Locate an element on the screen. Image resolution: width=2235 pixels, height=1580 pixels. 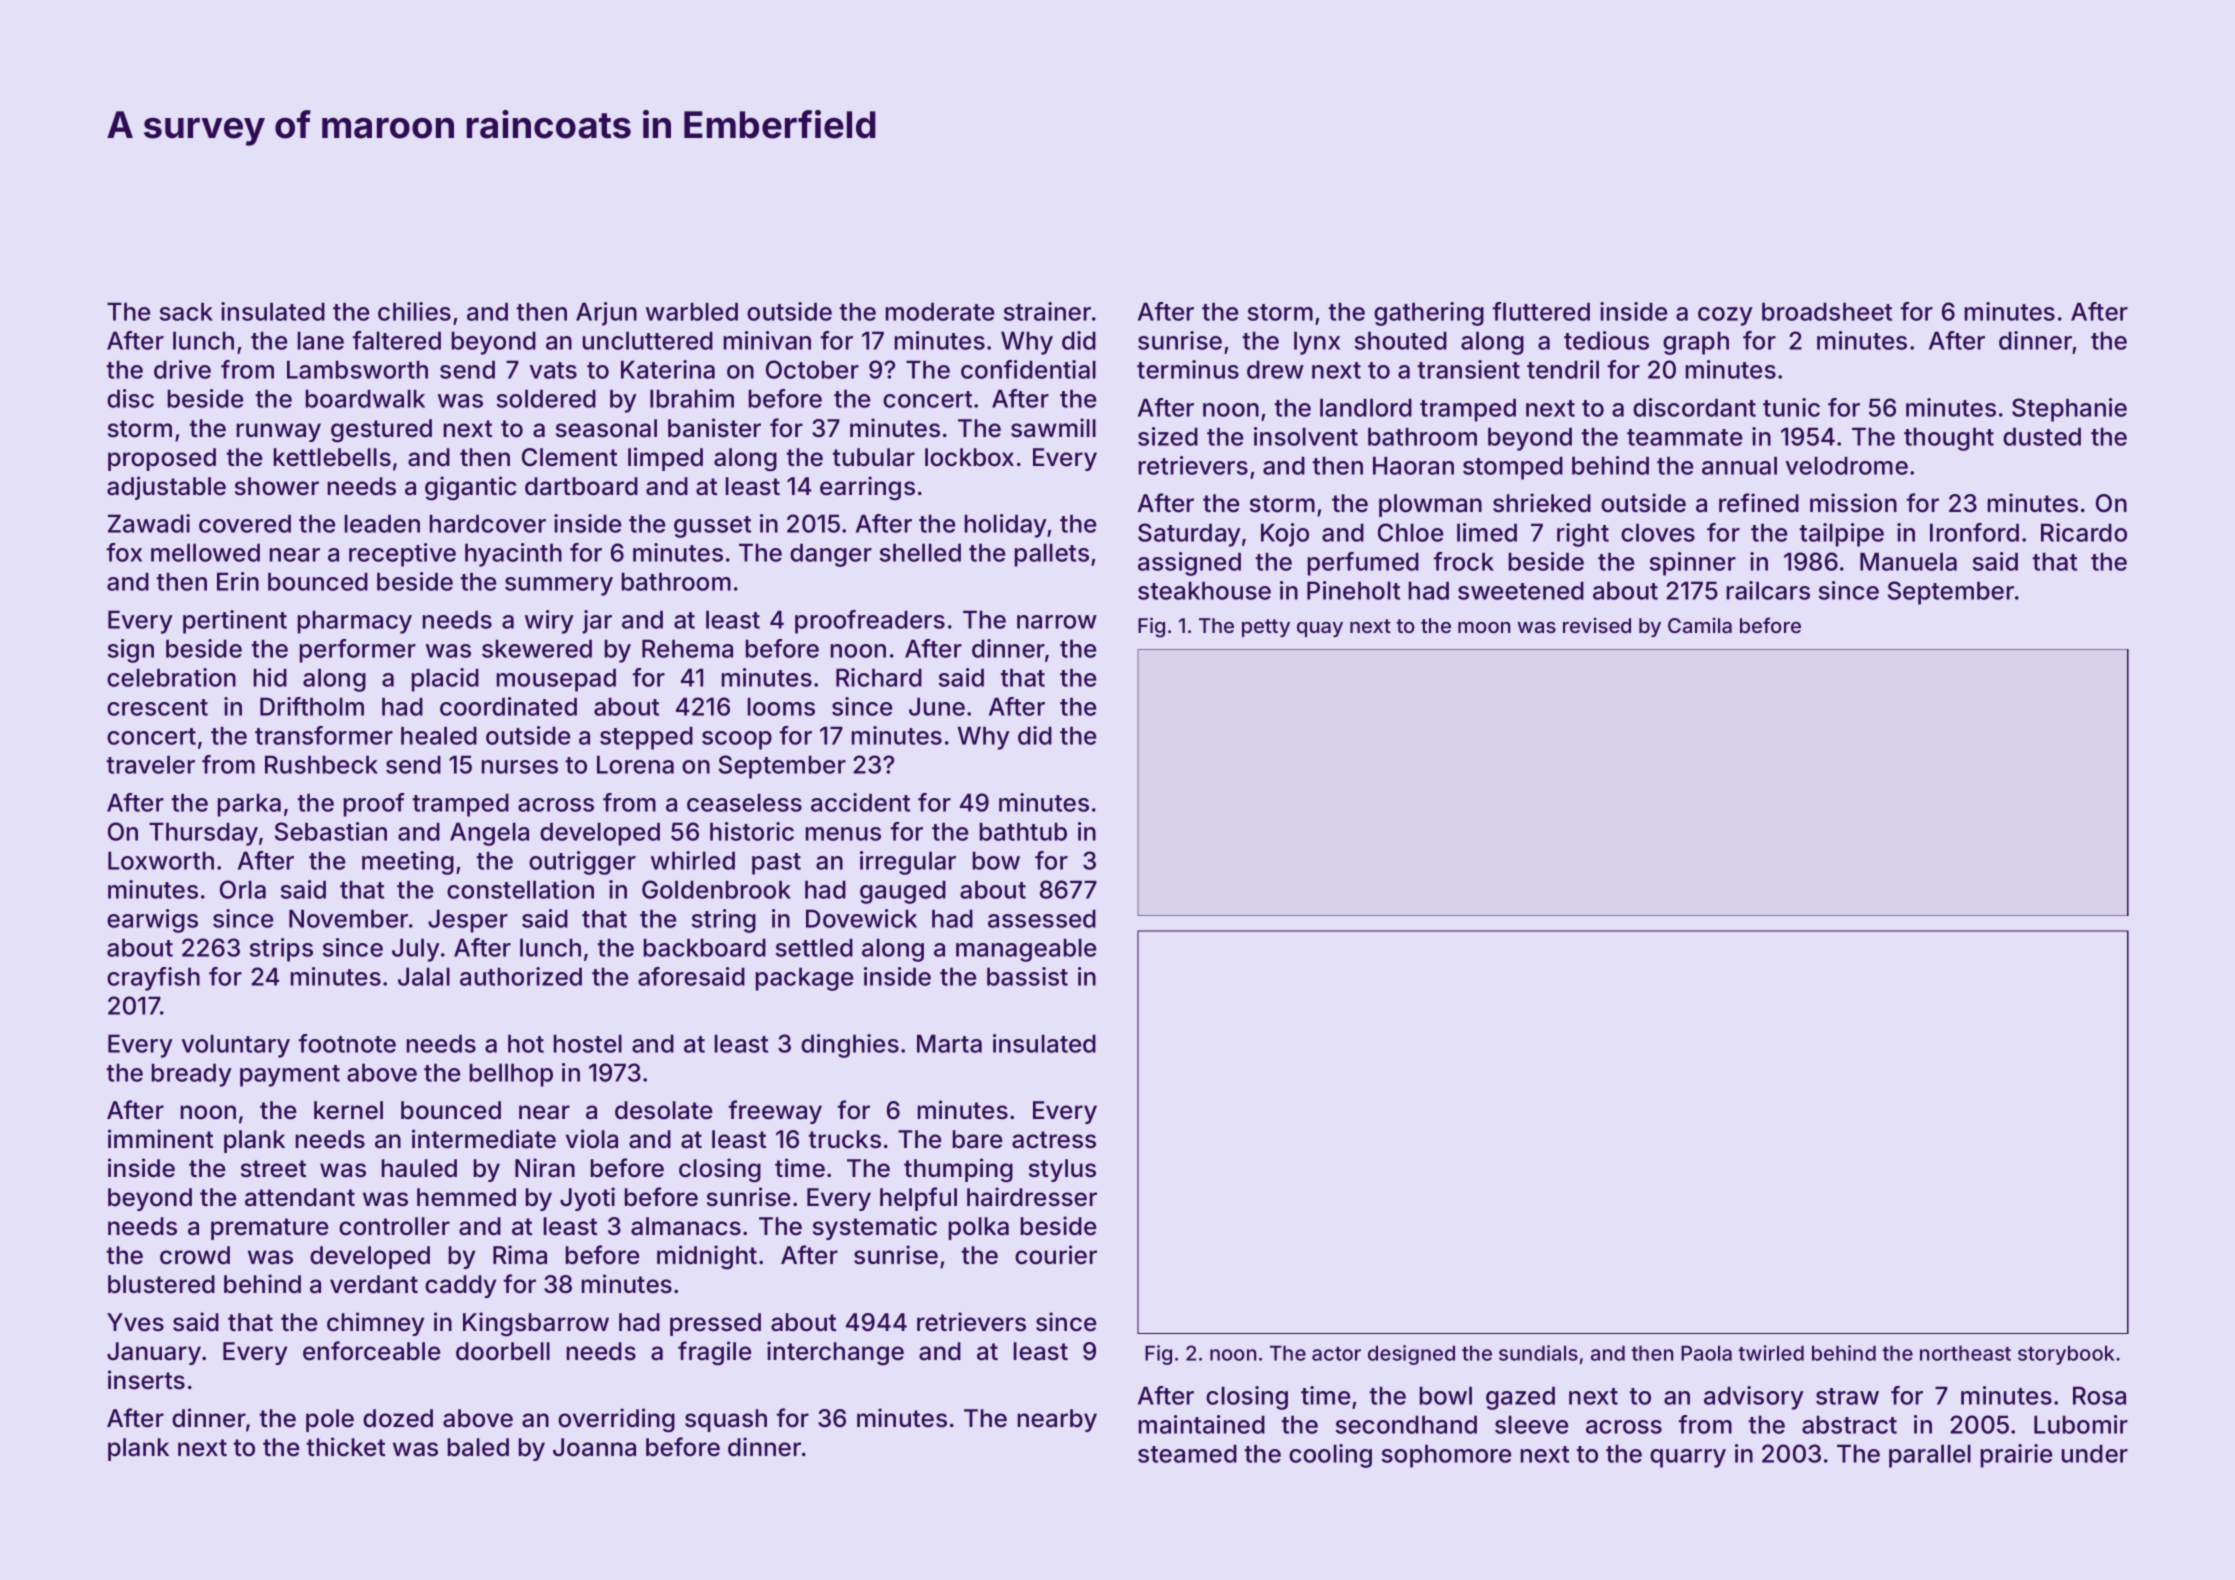
June is located at coordinates (937, 706).
